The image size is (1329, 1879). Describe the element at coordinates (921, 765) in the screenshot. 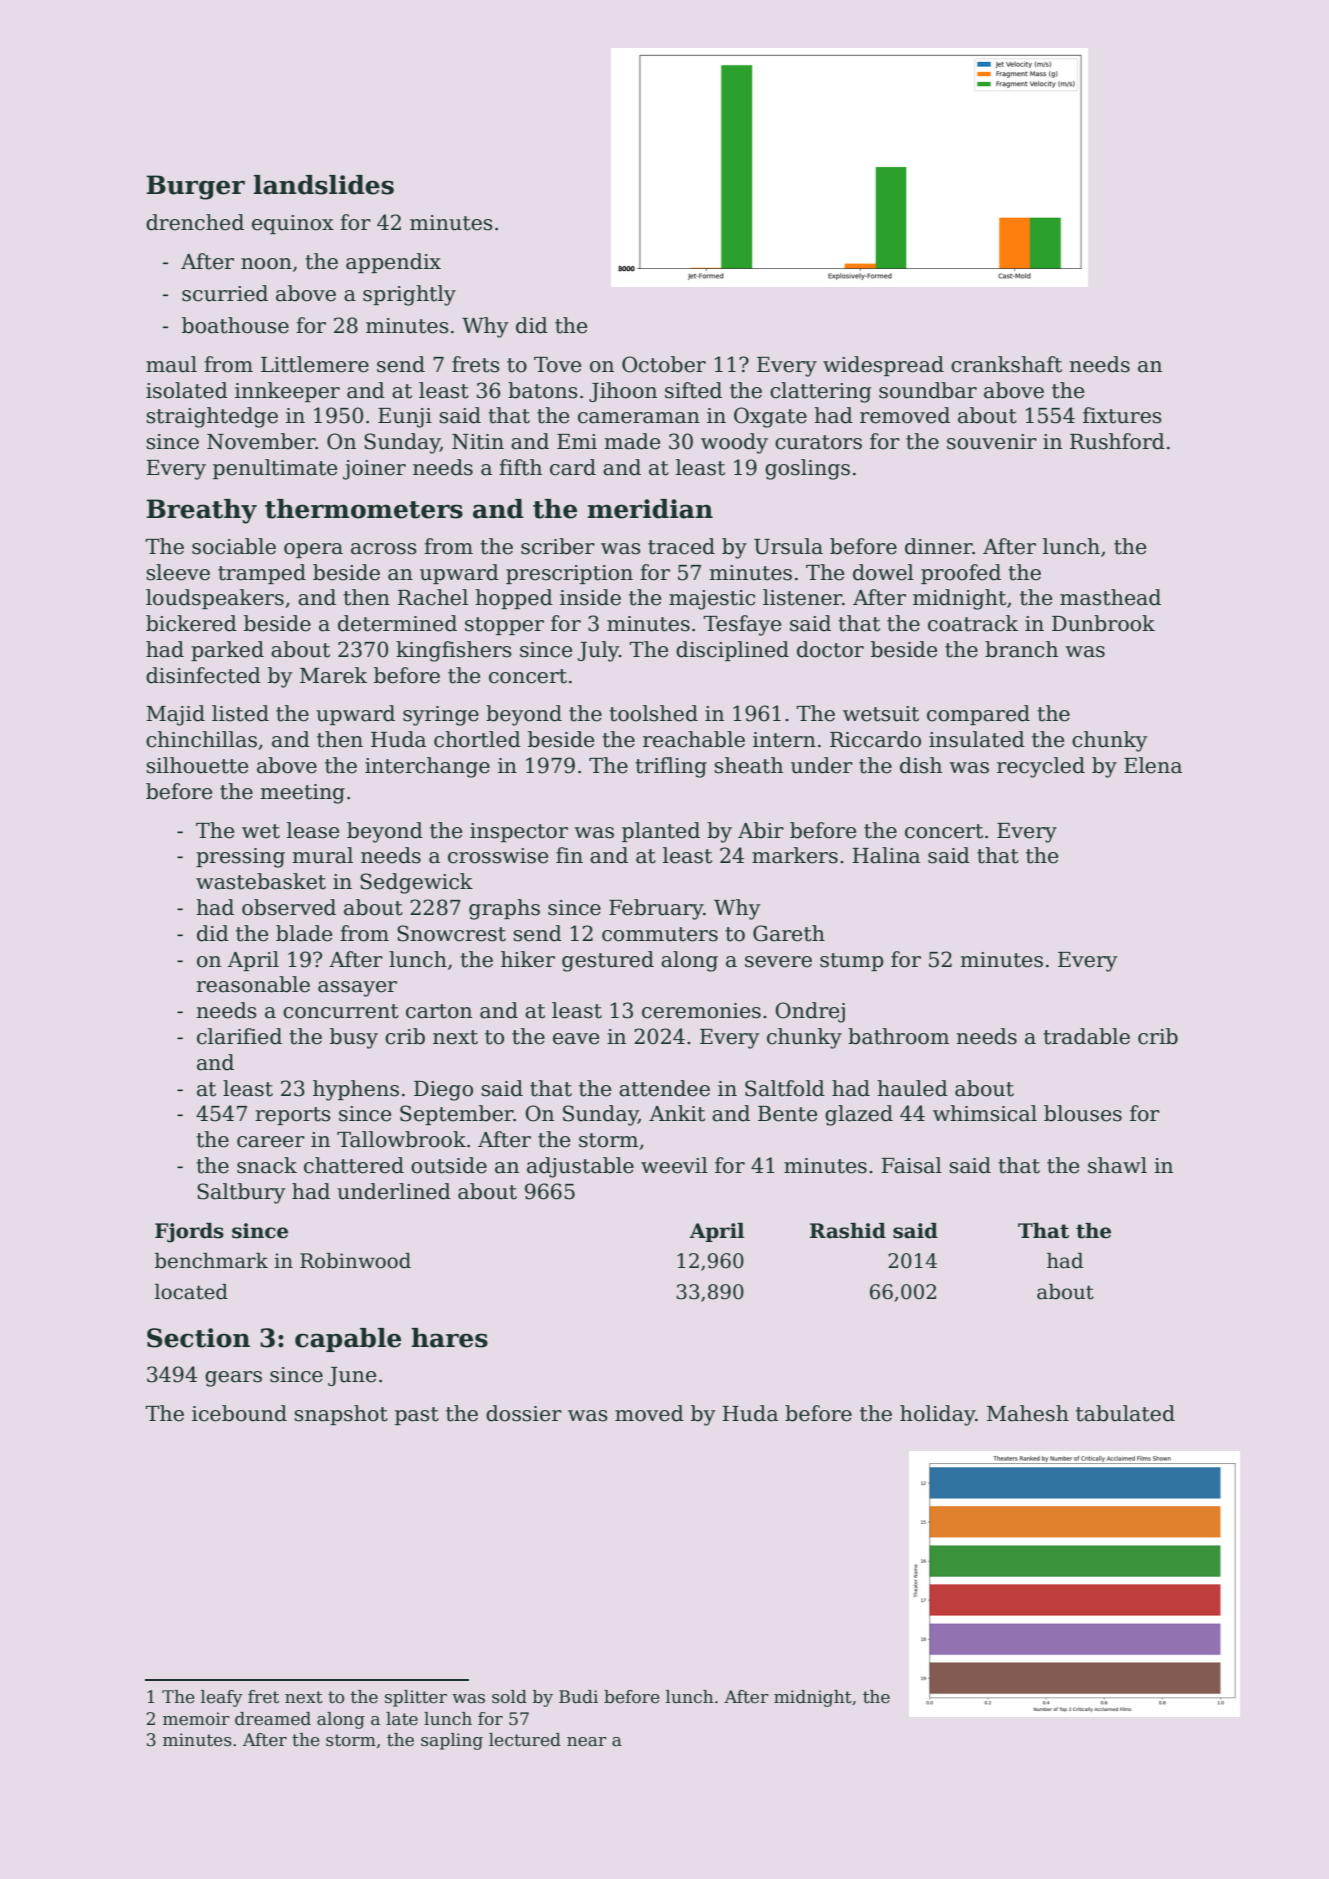

I see `dish` at that location.
